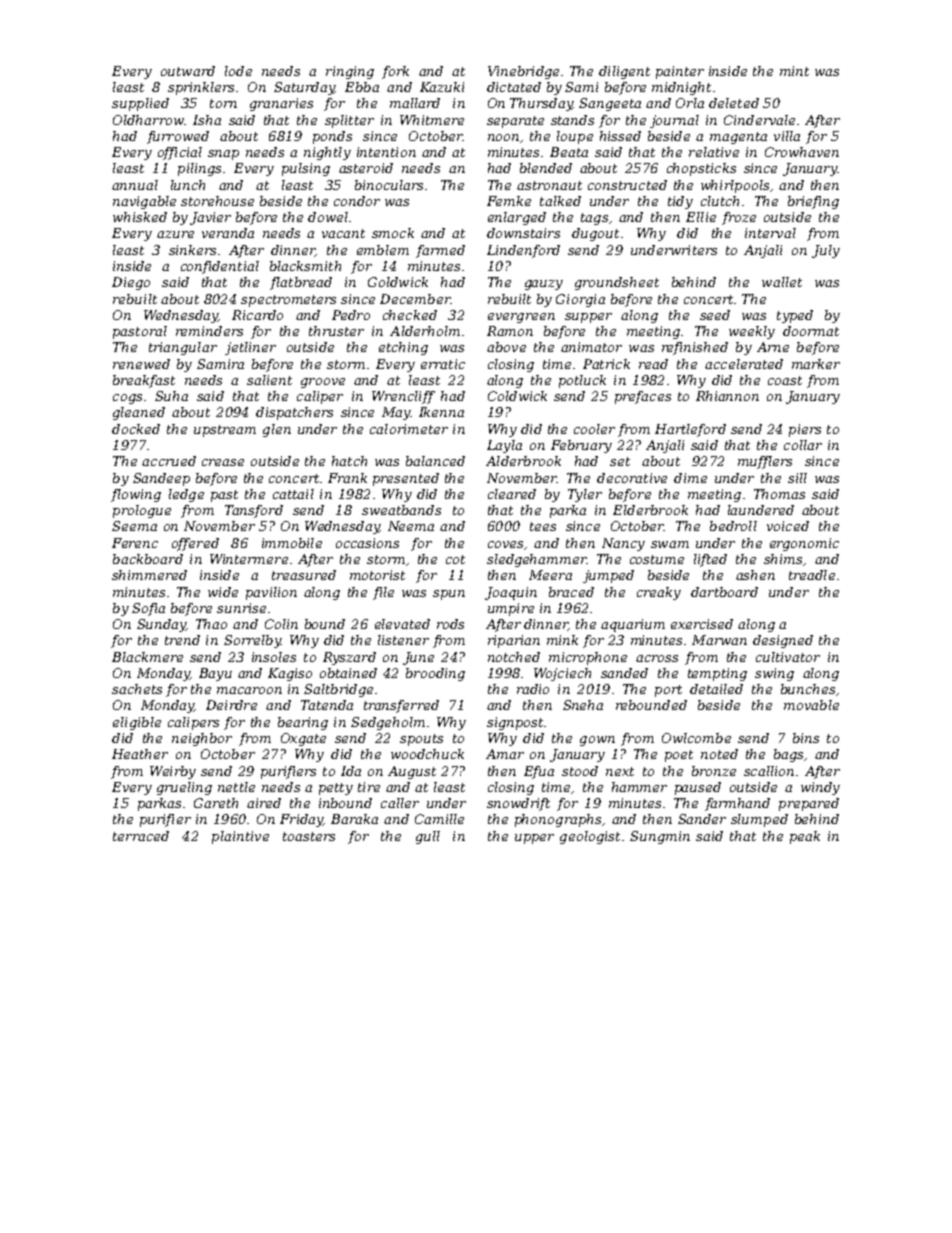 This screenshot has width=952, height=1233. What do you see at coordinates (523, 72) in the screenshot?
I see `Vinebridge` at bounding box center [523, 72].
